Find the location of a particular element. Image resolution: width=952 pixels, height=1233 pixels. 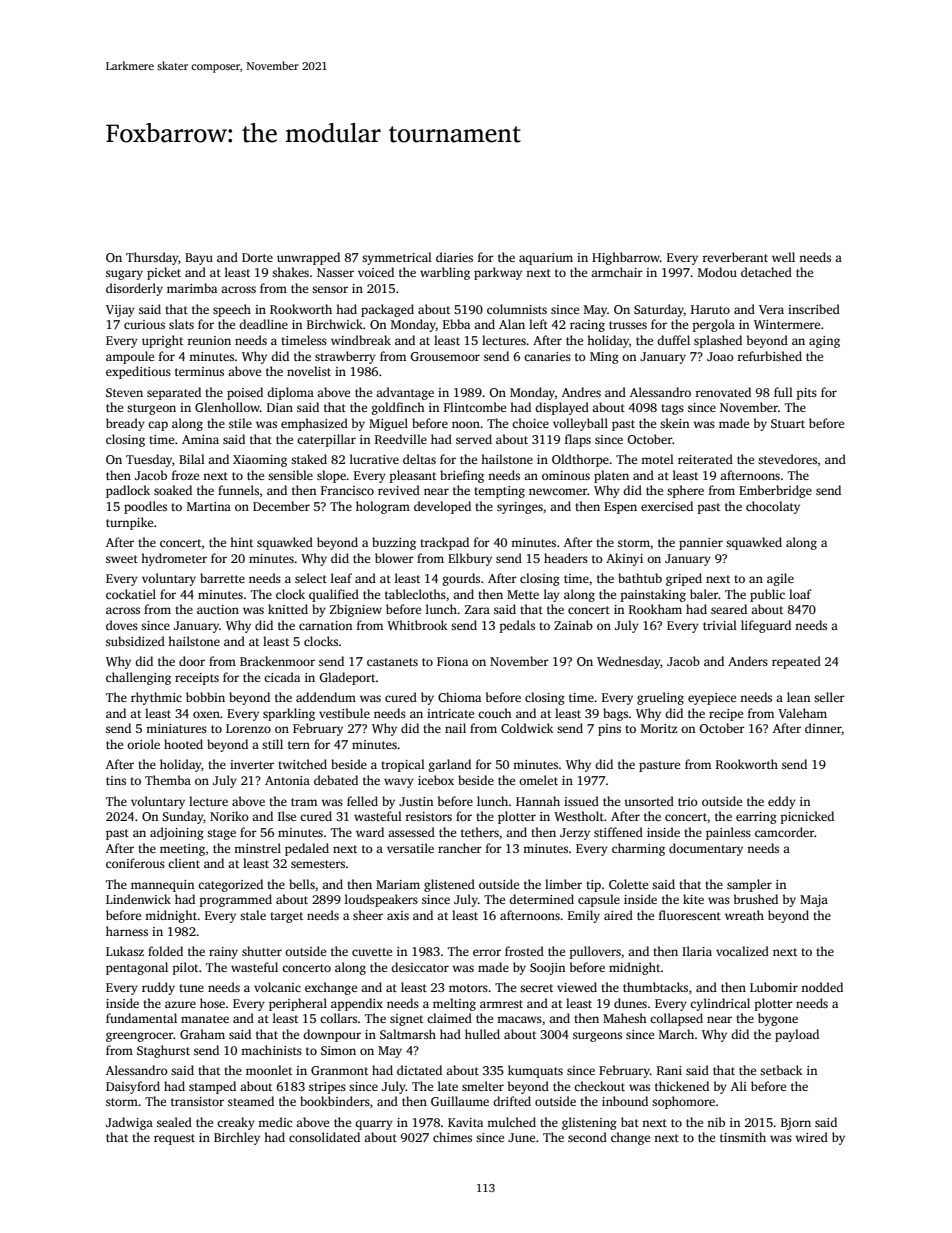

repeated is located at coordinates (796, 662).
